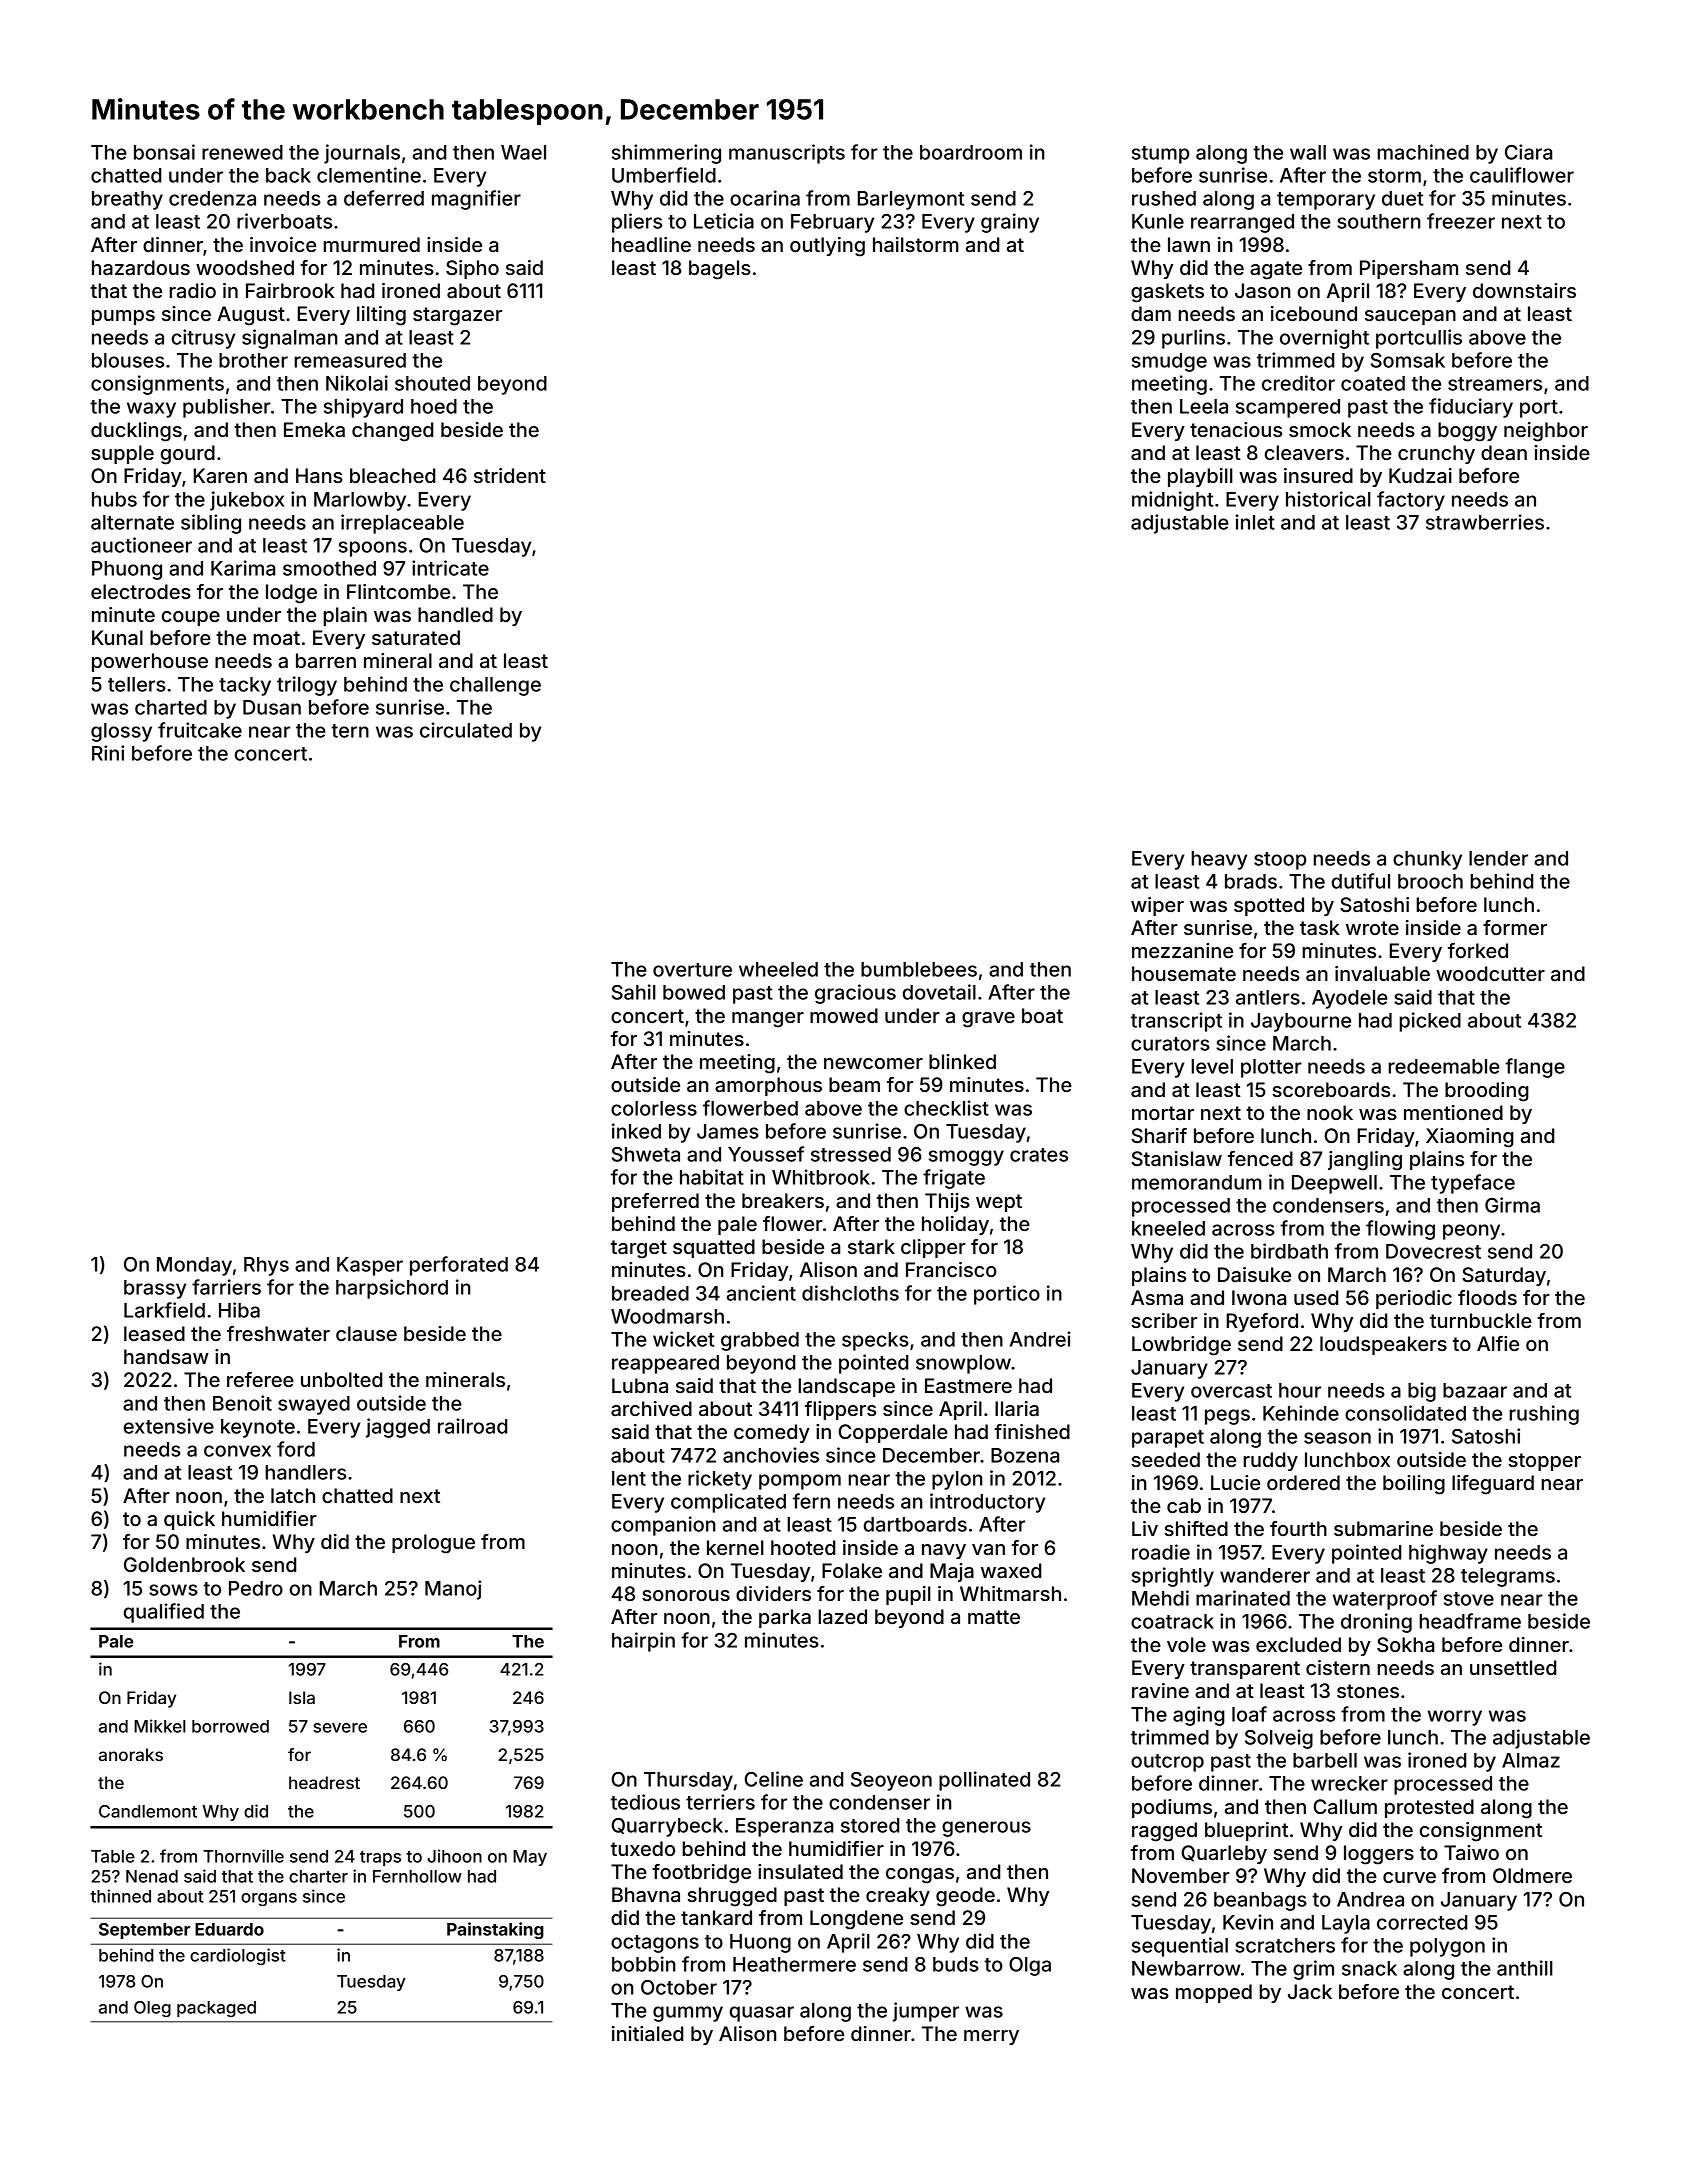 The width and height of the screenshot is (1683, 2178). Describe the element at coordinates (1172, 501) in the screenshot. I see `midnight` at that location.
